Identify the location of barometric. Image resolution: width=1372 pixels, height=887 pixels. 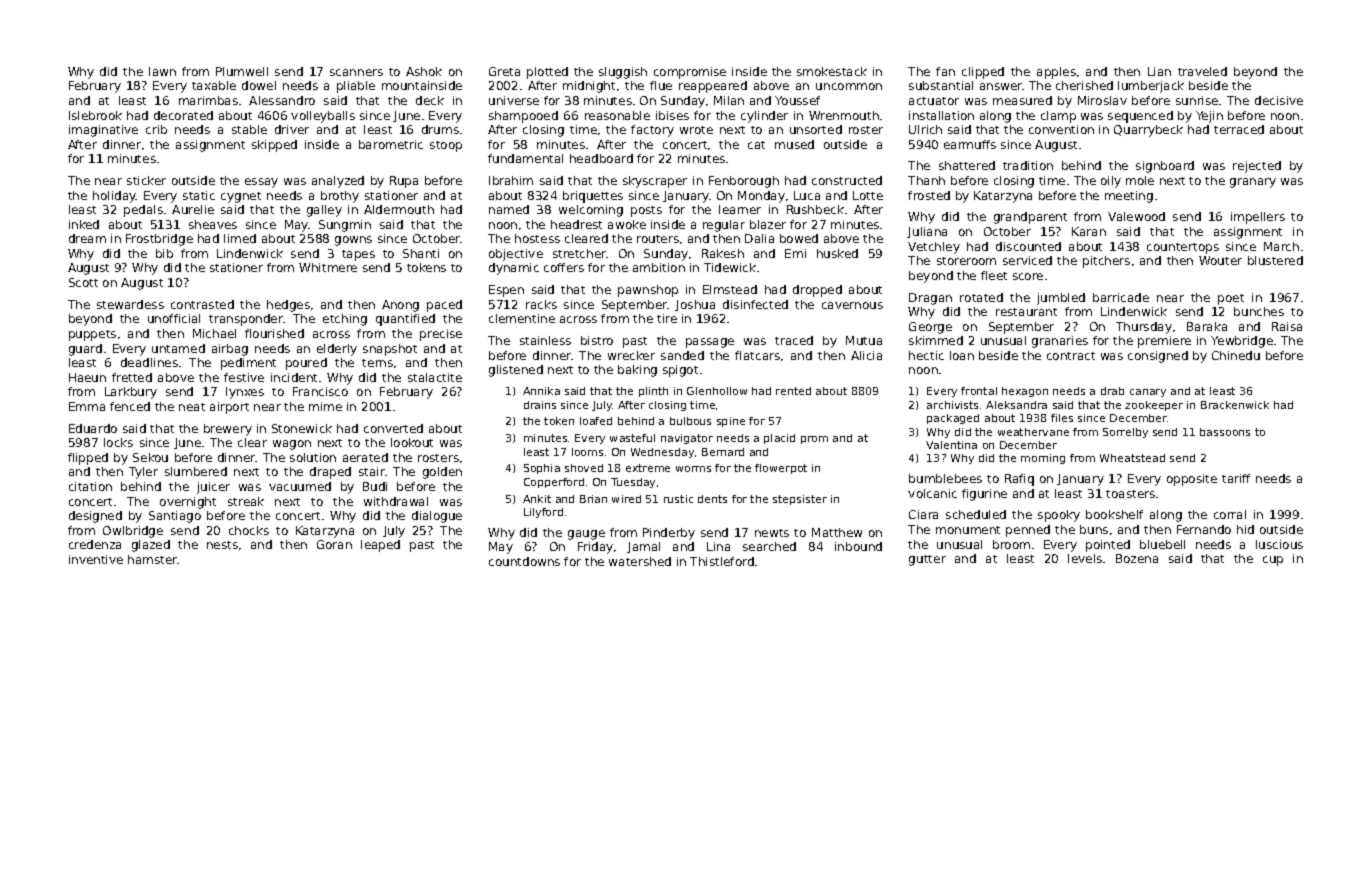
(391, 144).
